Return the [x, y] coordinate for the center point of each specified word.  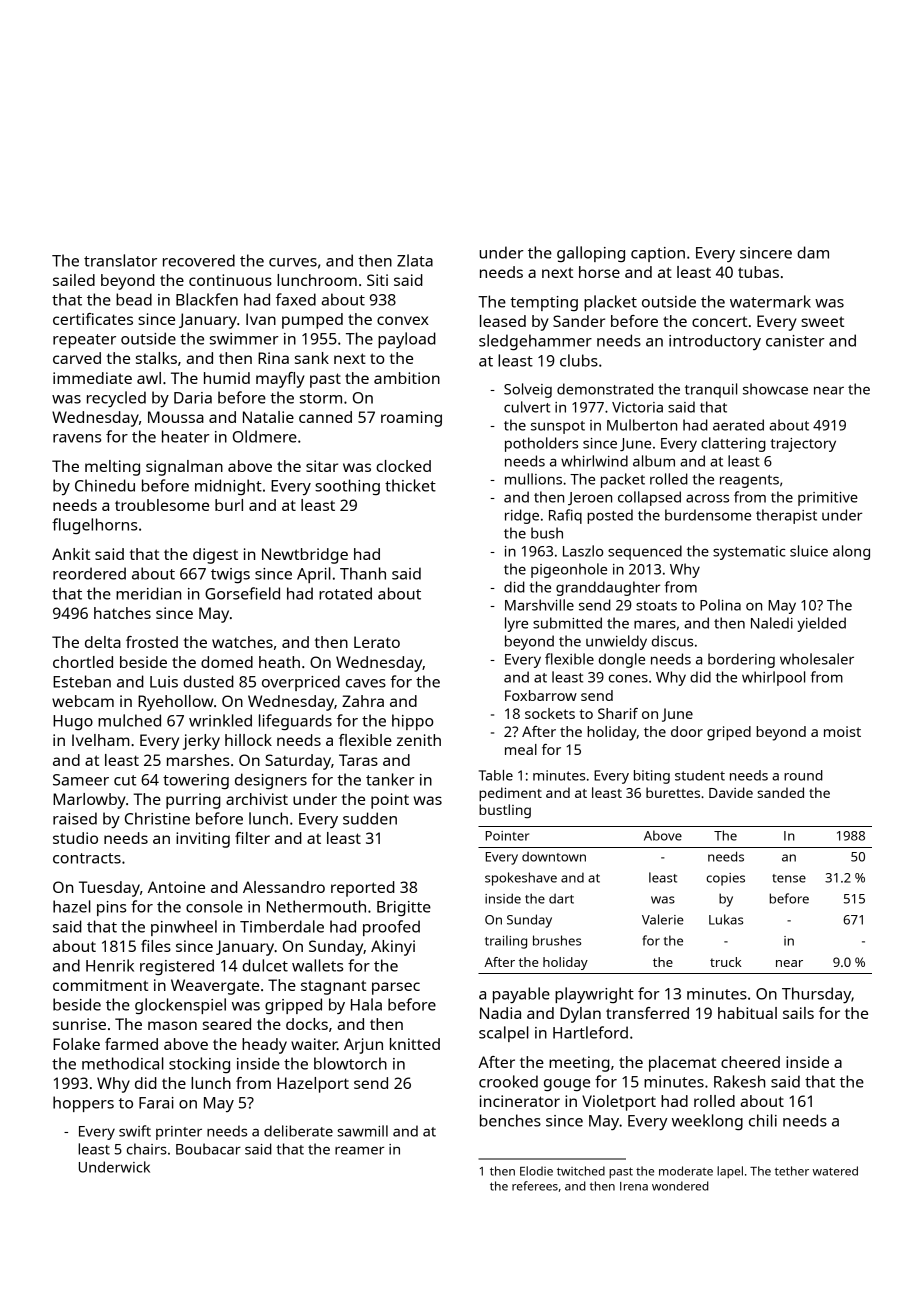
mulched [129, 720]
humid [227, 378]
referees [535, 1186]
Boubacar [208, 1149]
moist [842, 731]
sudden [370, 818]
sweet [822, 321]
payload [407, 340]
